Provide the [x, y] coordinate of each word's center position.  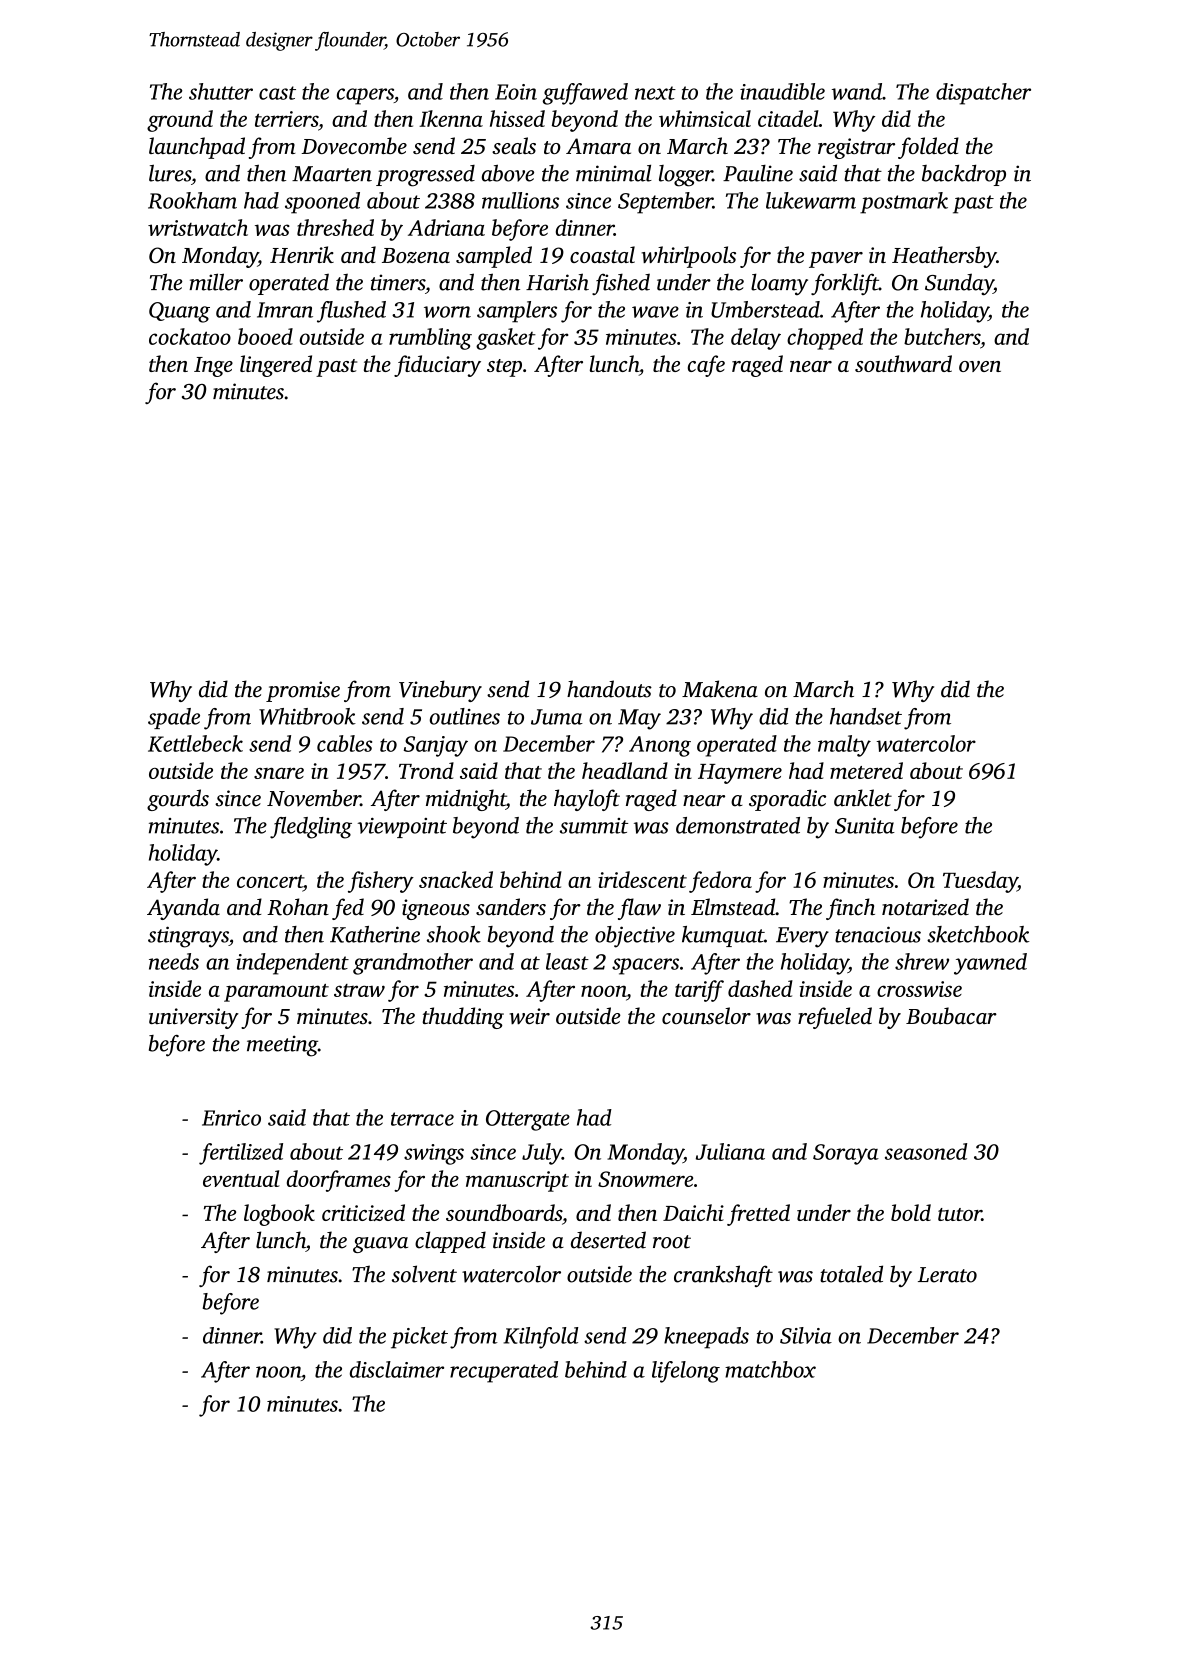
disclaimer [397, 1369]
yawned [990, 964]
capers [365, 96]
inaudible [782, 91]
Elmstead [733, 907]
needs [174, 961]
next [655, 93]
